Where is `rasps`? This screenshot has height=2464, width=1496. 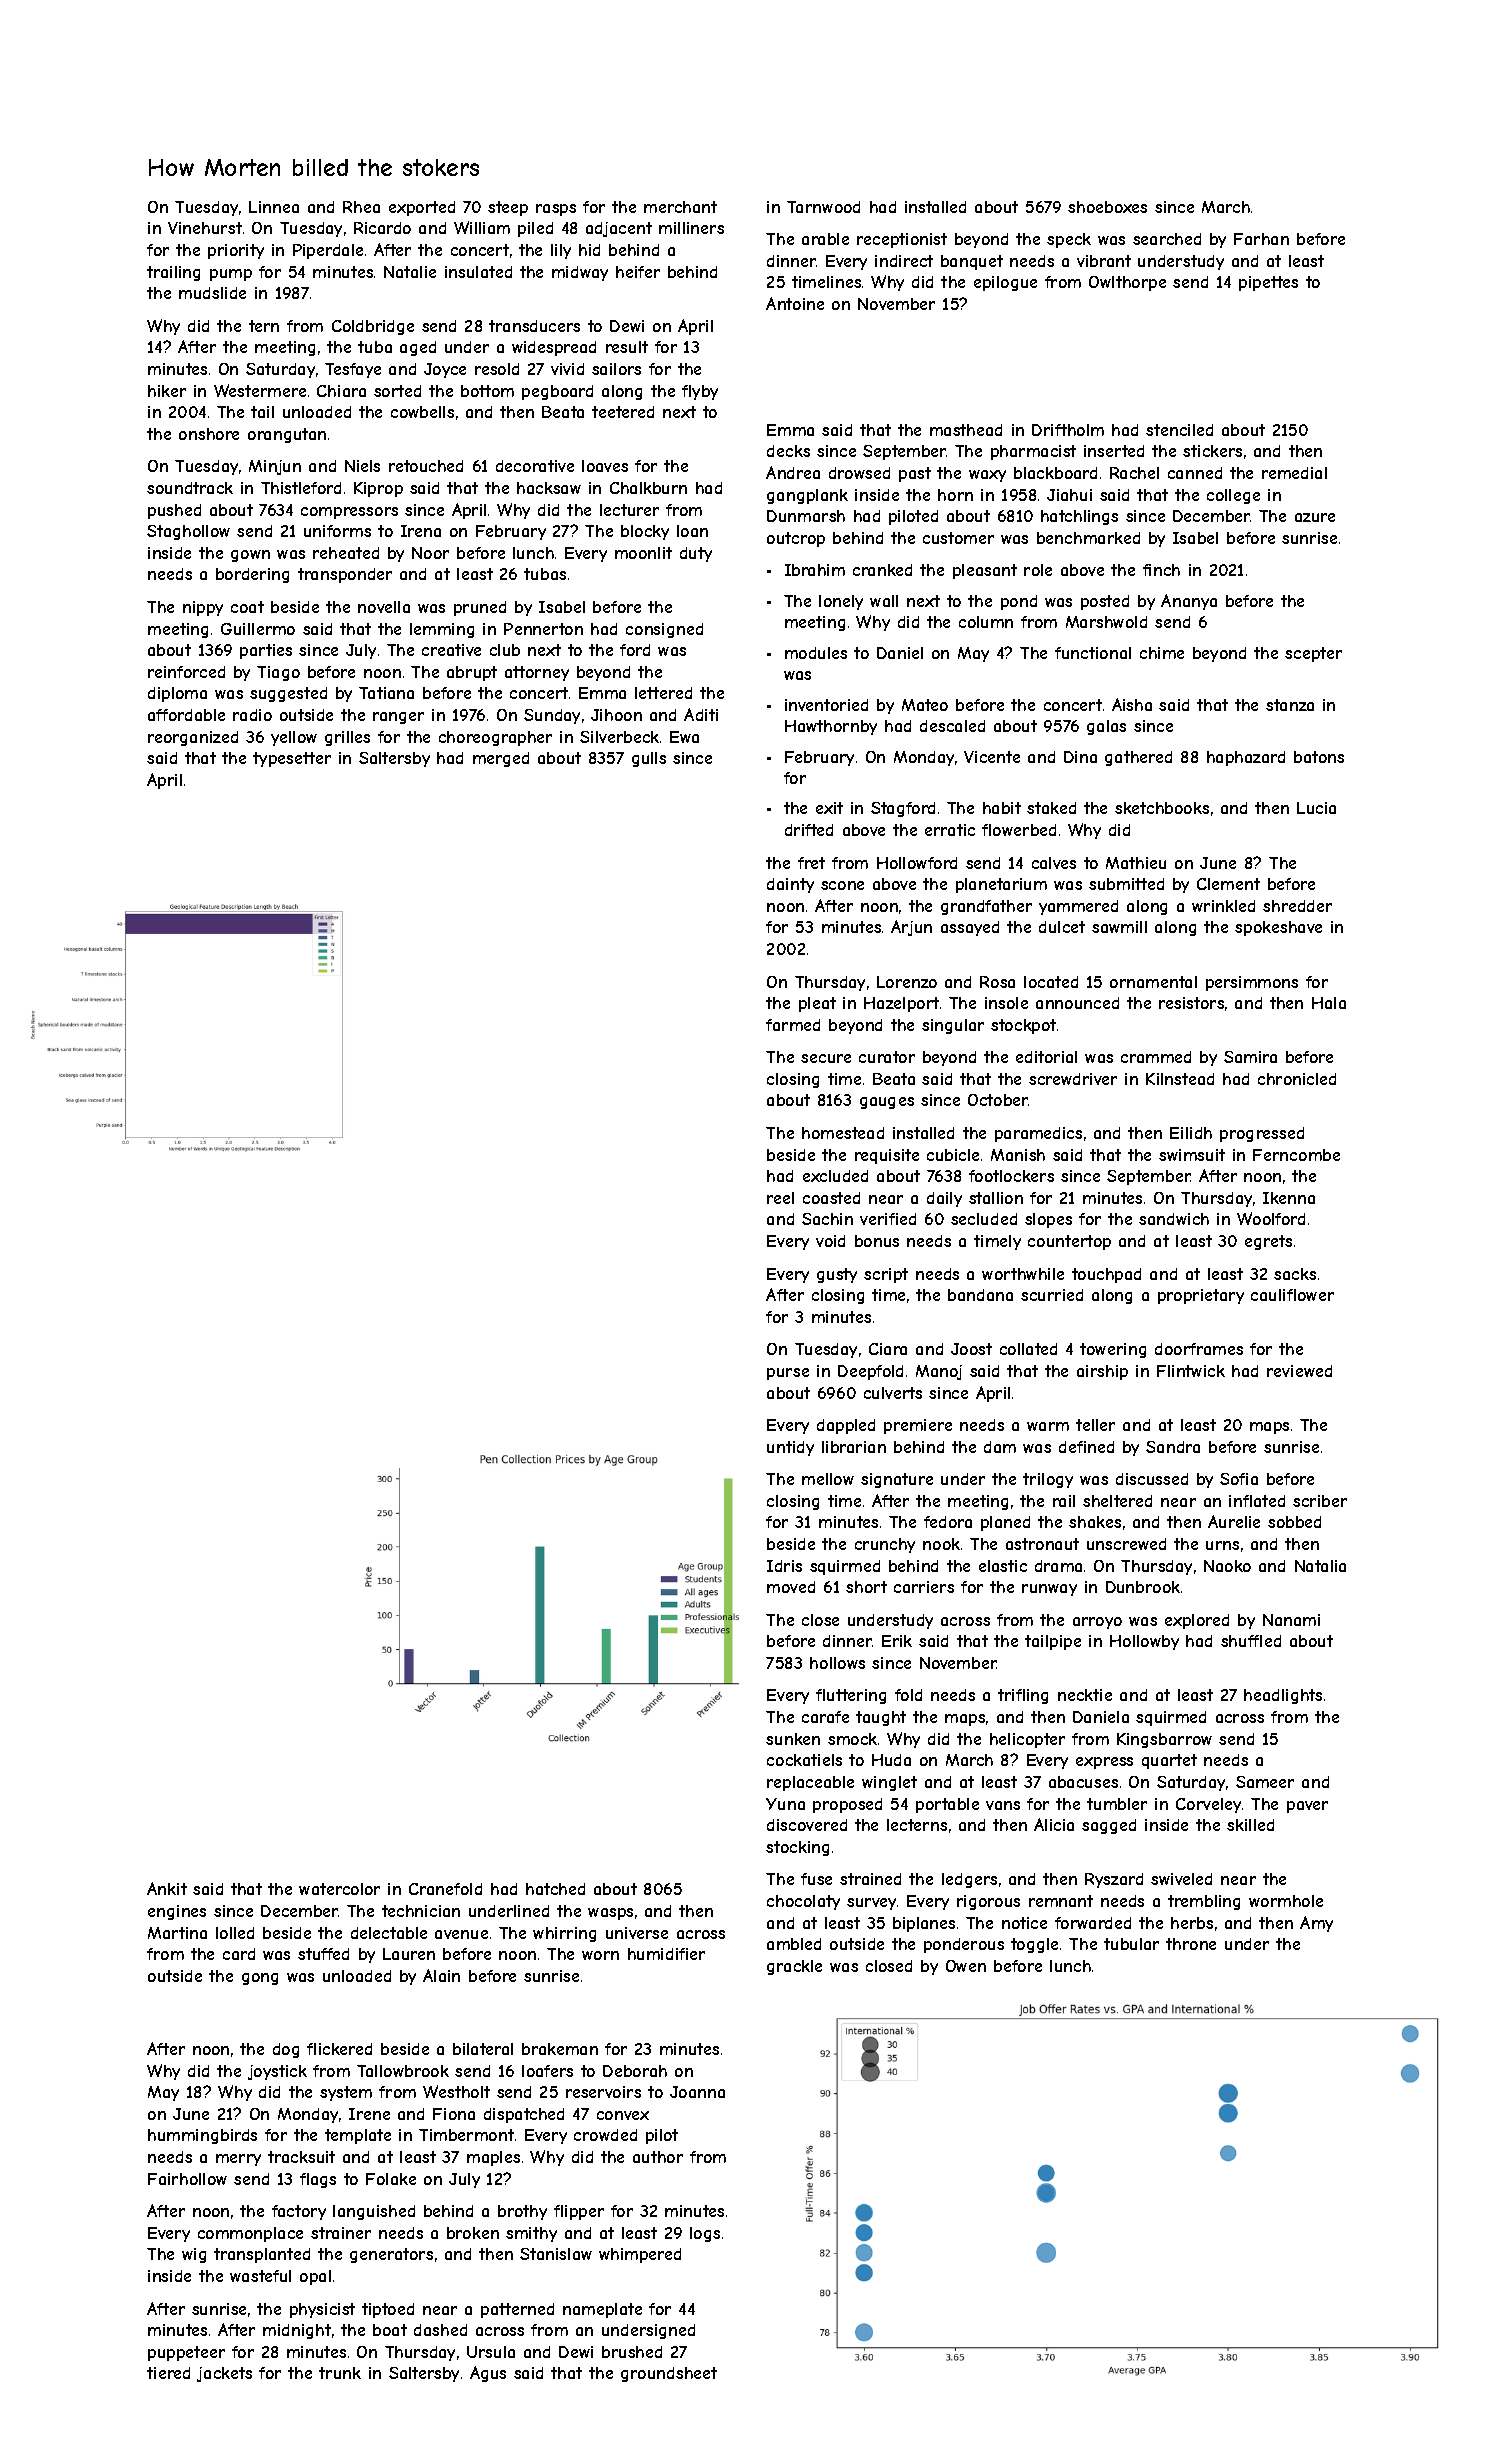
rasps is located at coordinates (556, 210).
